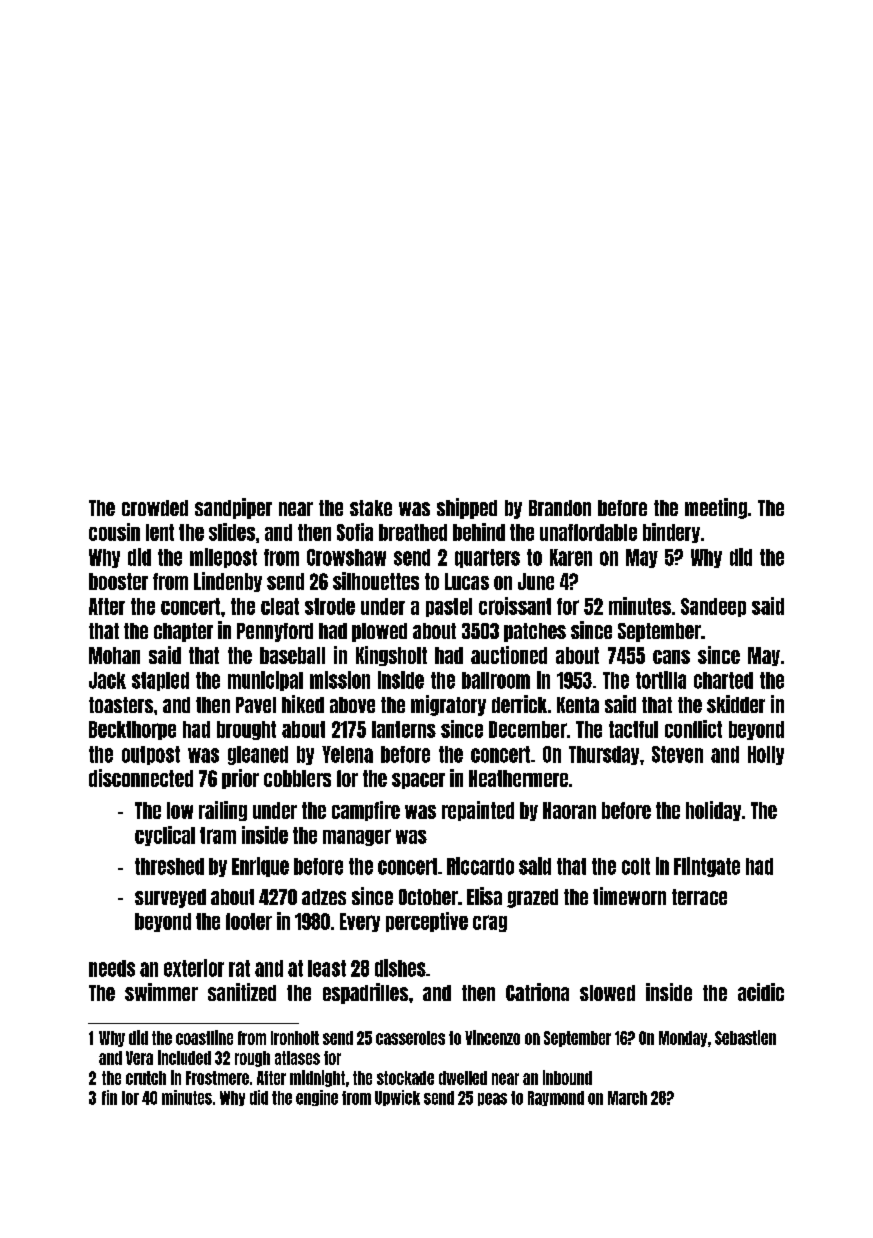  I want to click on fin, so click(109, 1097).
